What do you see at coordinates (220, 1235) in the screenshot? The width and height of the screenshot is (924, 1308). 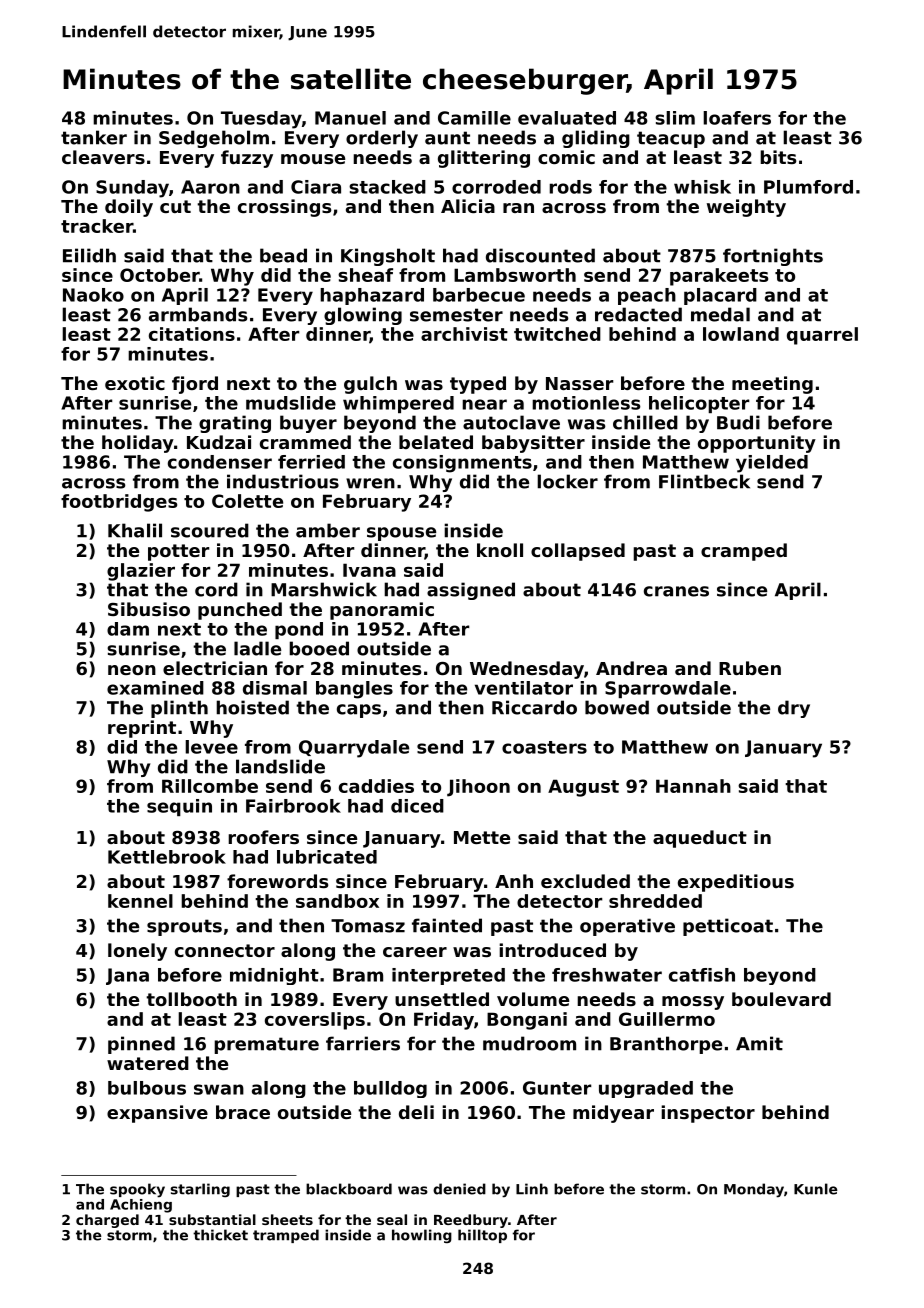 I see `thicket` at bounding box center [220, 1235].
